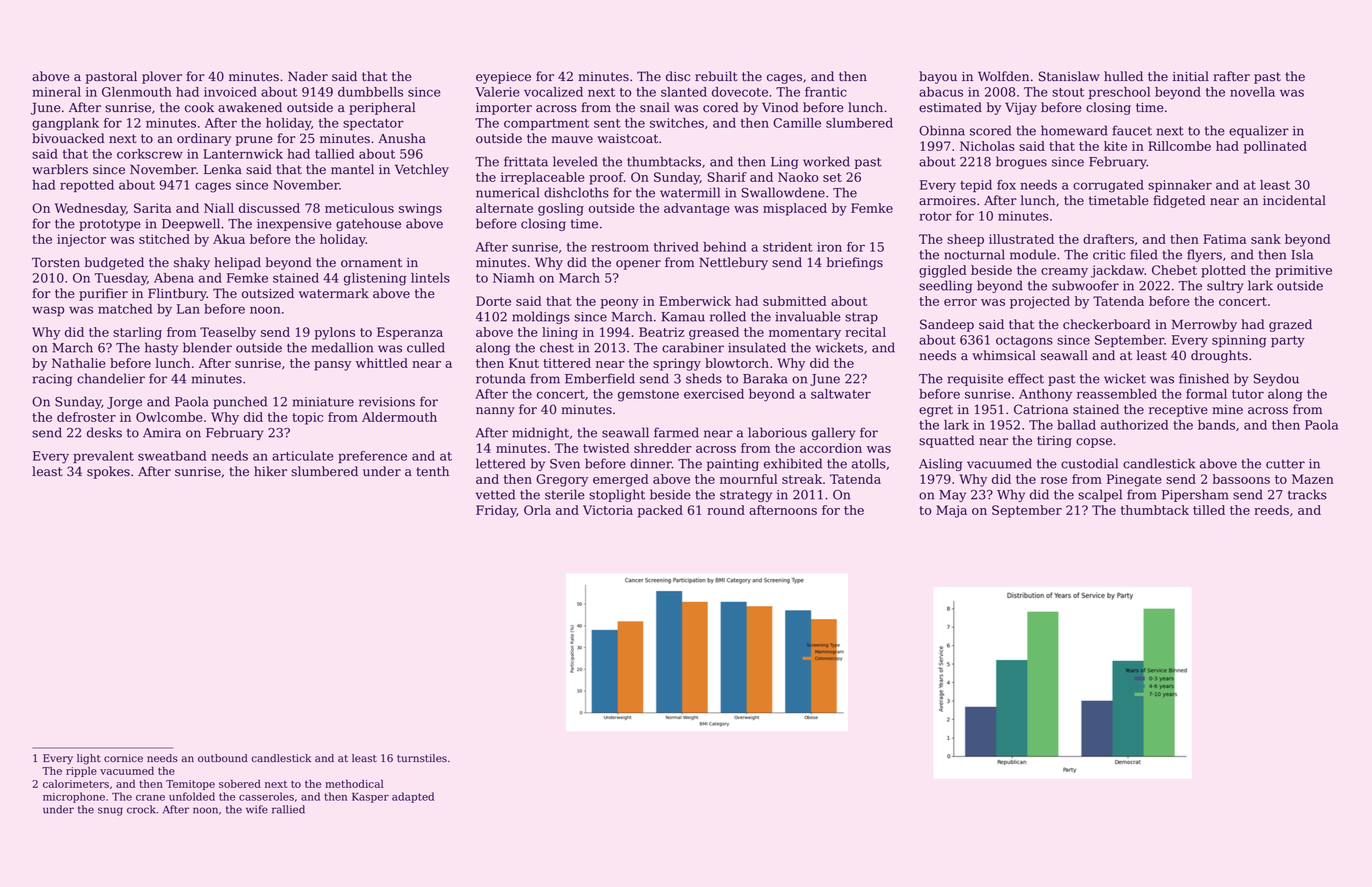 The width and height of the screenshot is (1372, 887). Describe the element at coordinates (1275, 147) in the screenshot. I see `pollinated` at that location.
